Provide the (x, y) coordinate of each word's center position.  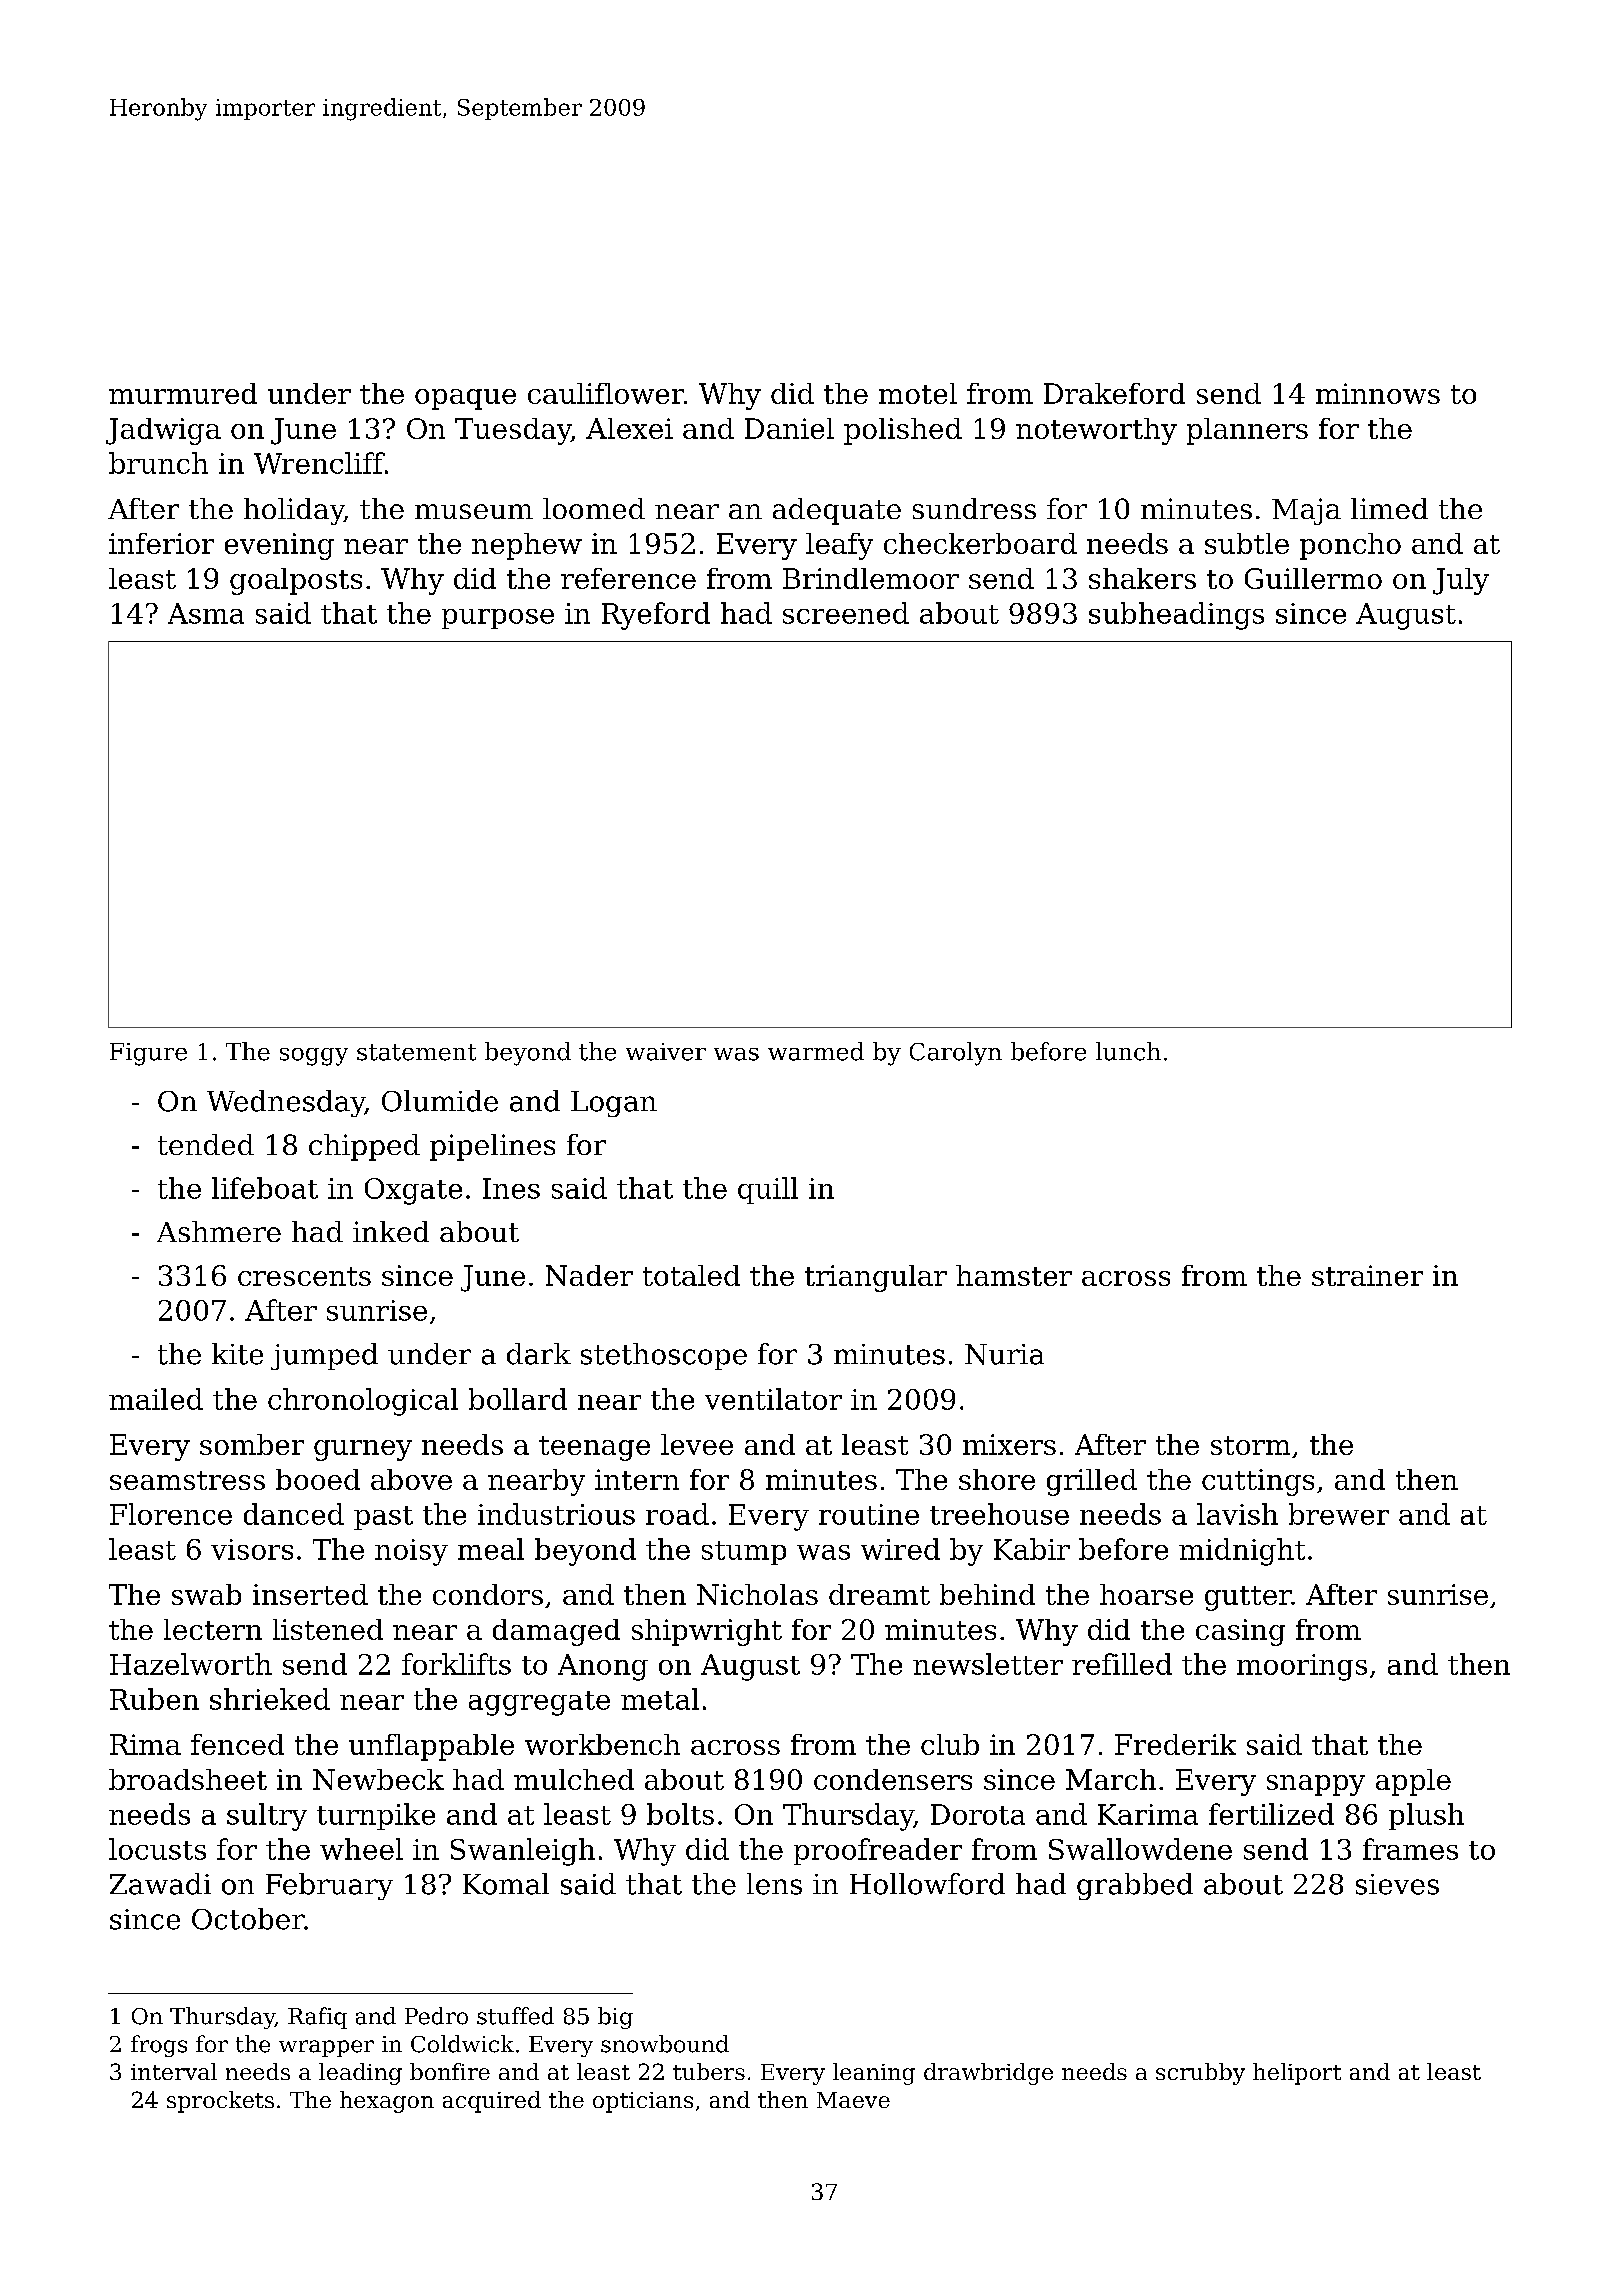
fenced (237, 1744)
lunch (1128, 1051)
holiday (294, 511)
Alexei (629, 428)
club (950, 1744)
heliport (1297, 2074)
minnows (1378, 393)
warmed (816, 1051)
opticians (643, 2102)
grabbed (1135, 1886)
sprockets (220, 2102)
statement (416, 1052)
